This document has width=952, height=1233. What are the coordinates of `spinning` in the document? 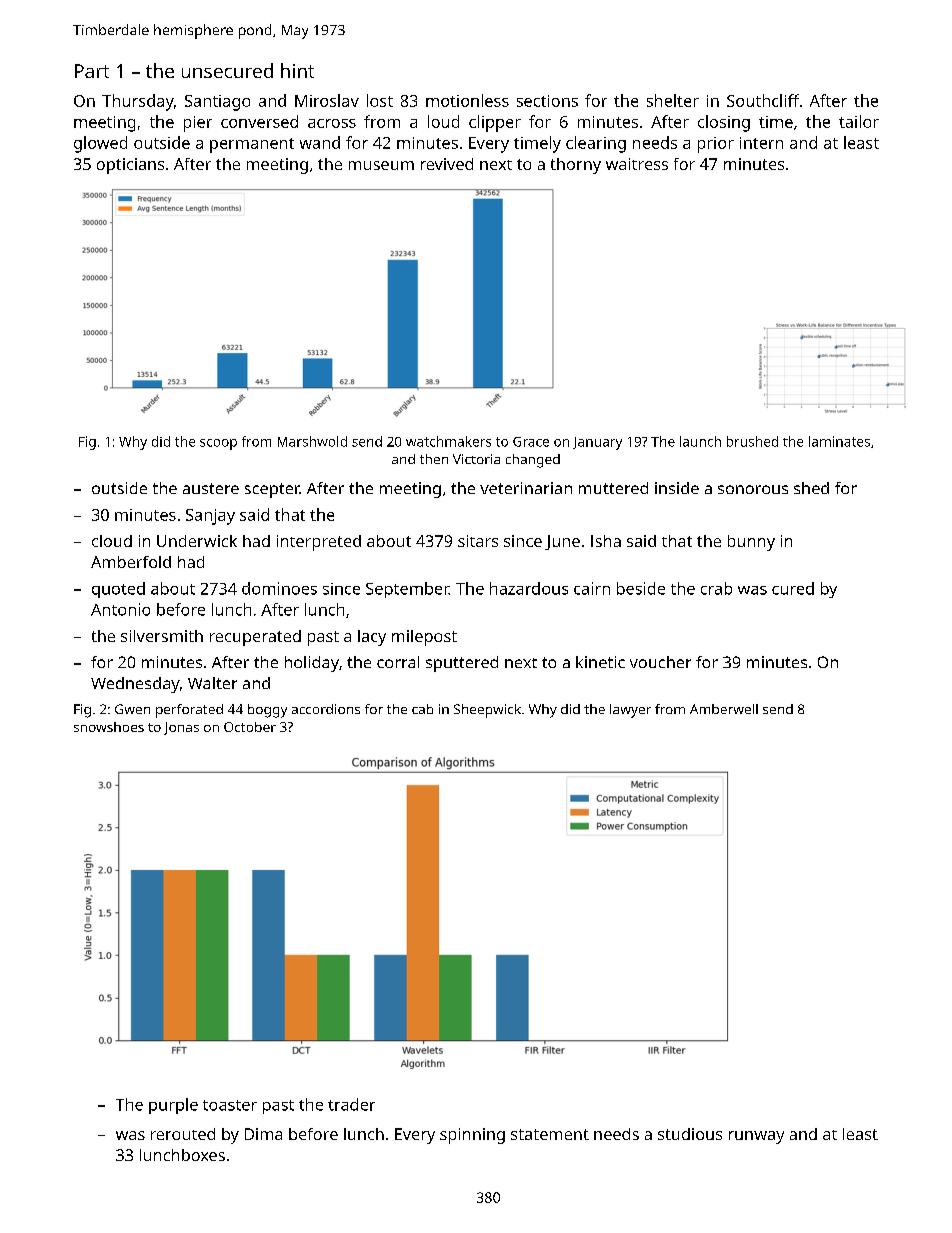 It's located at (472, 1136).
